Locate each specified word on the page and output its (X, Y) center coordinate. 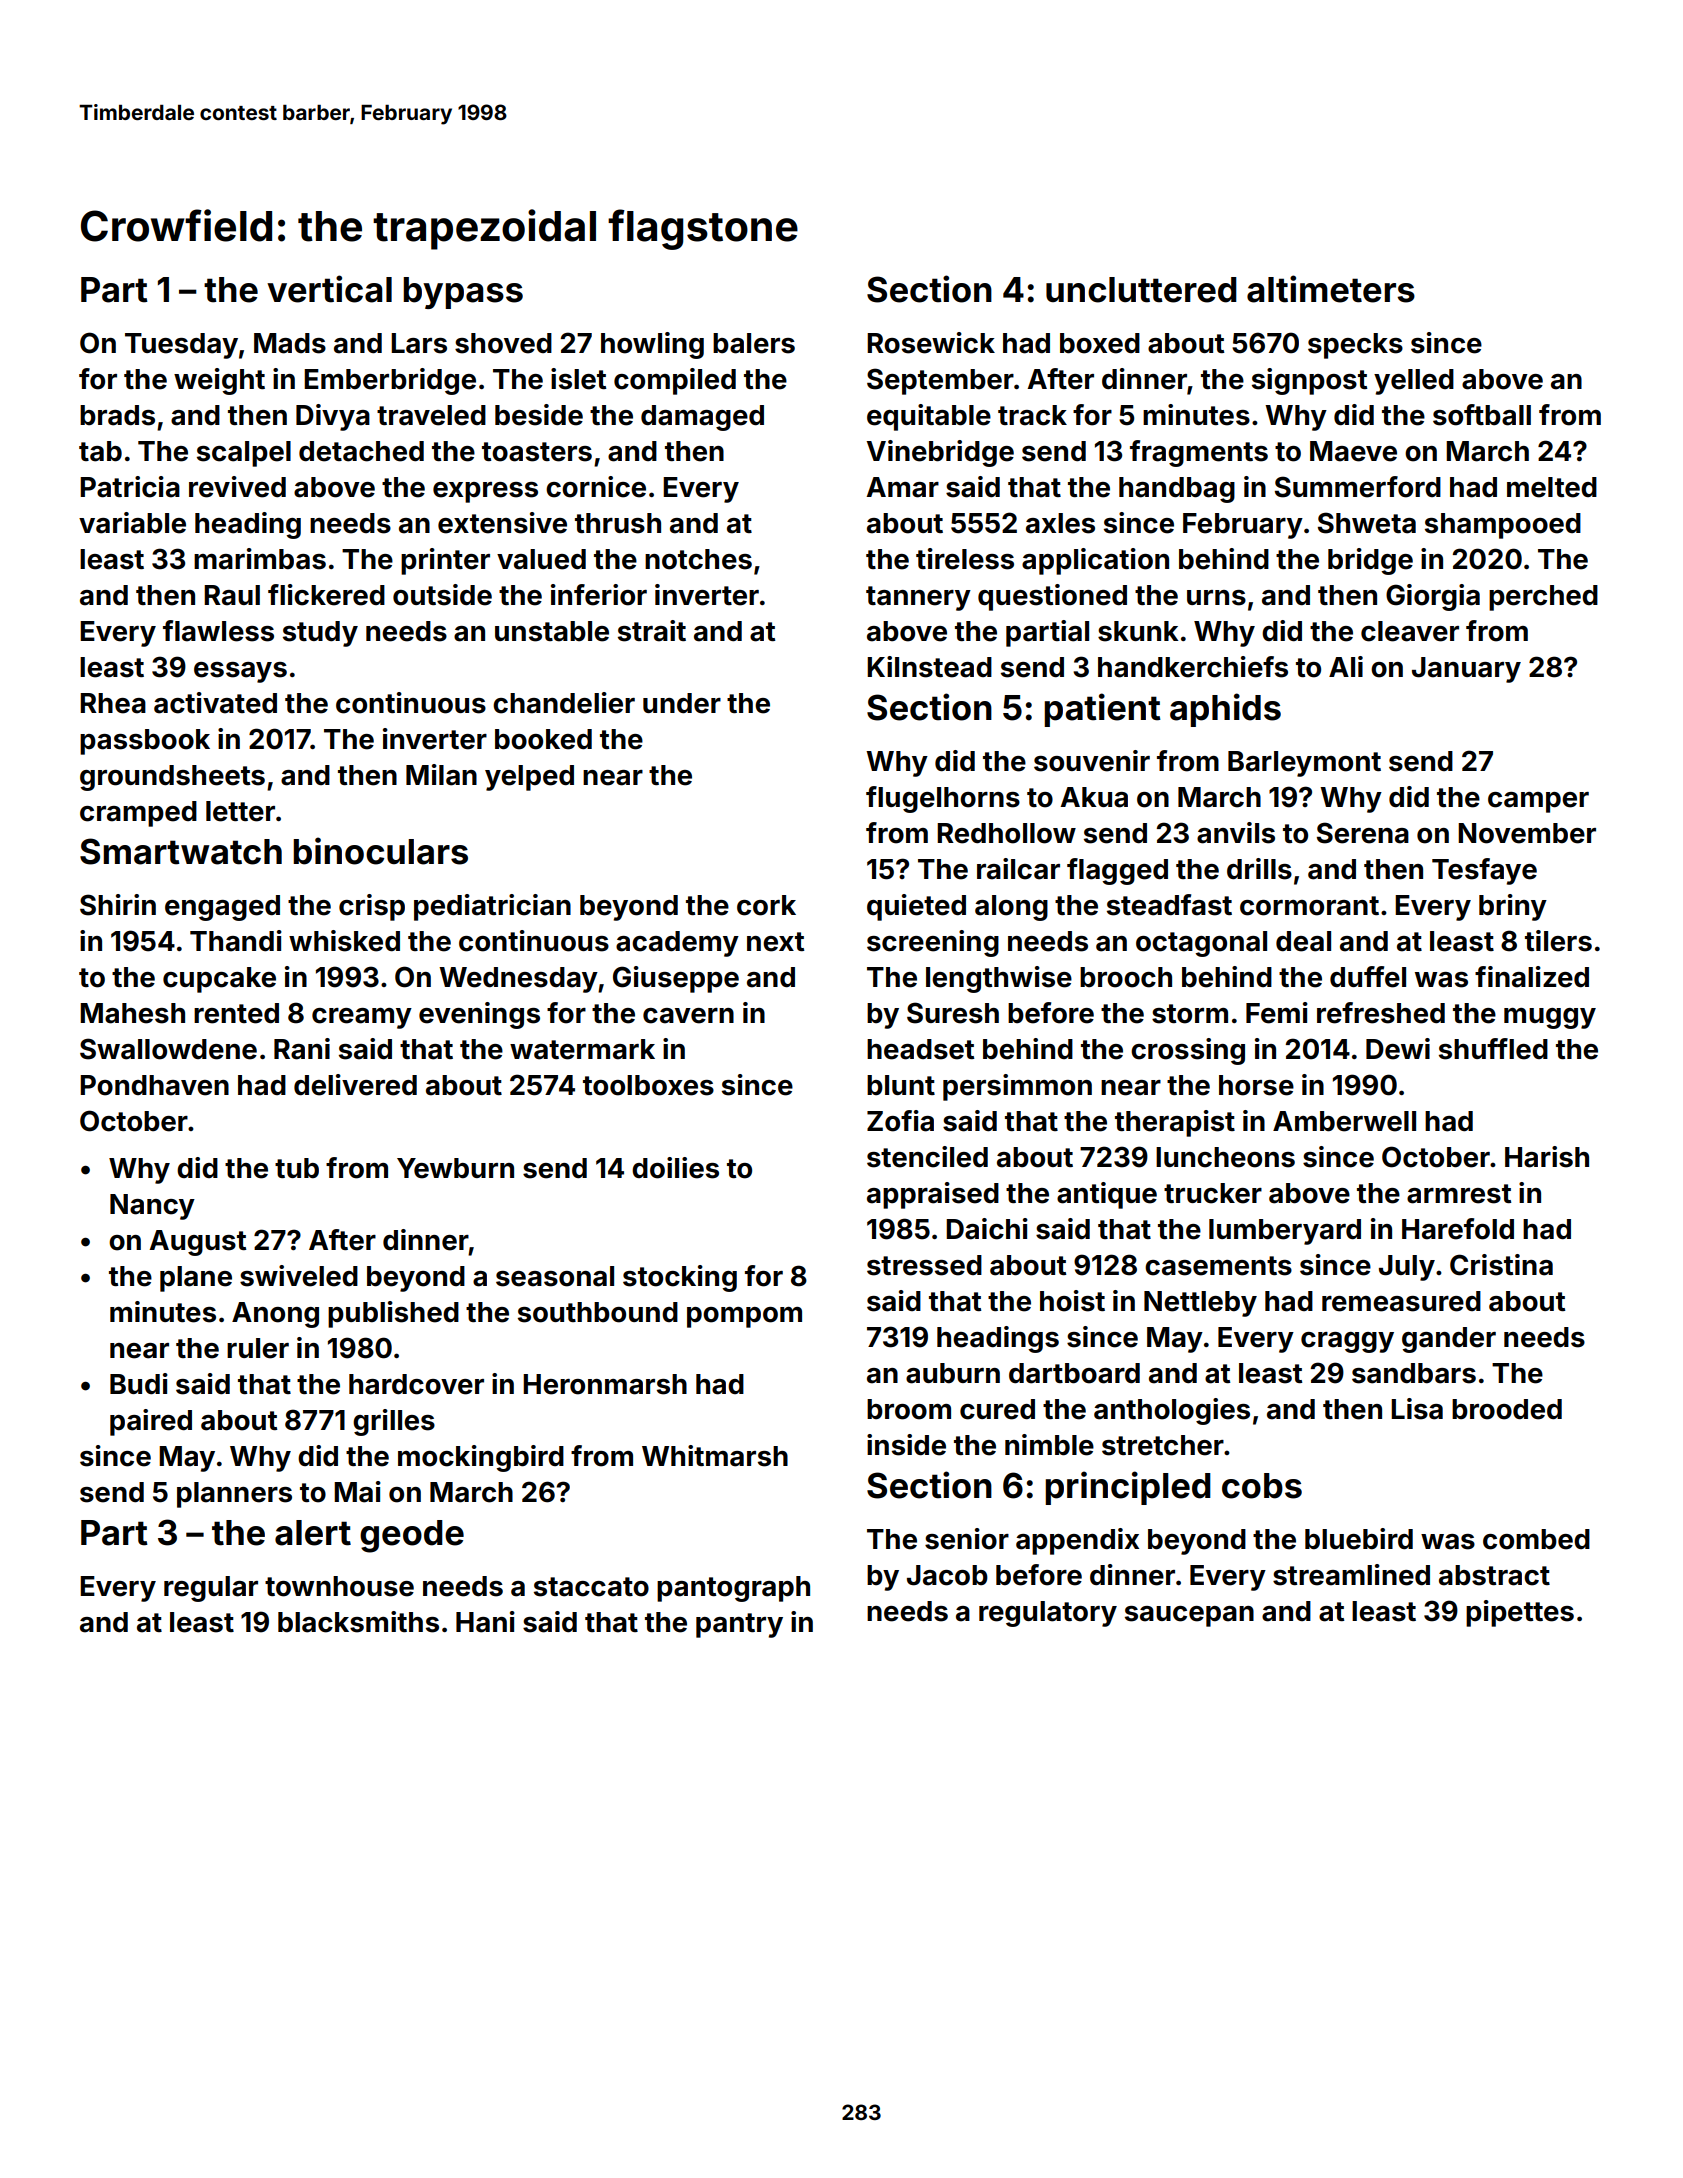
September (940, 381)
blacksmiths (358, 1622)
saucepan (1189, 1616)
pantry (739, 1625)
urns (1216, 598)
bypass (463, 293)
